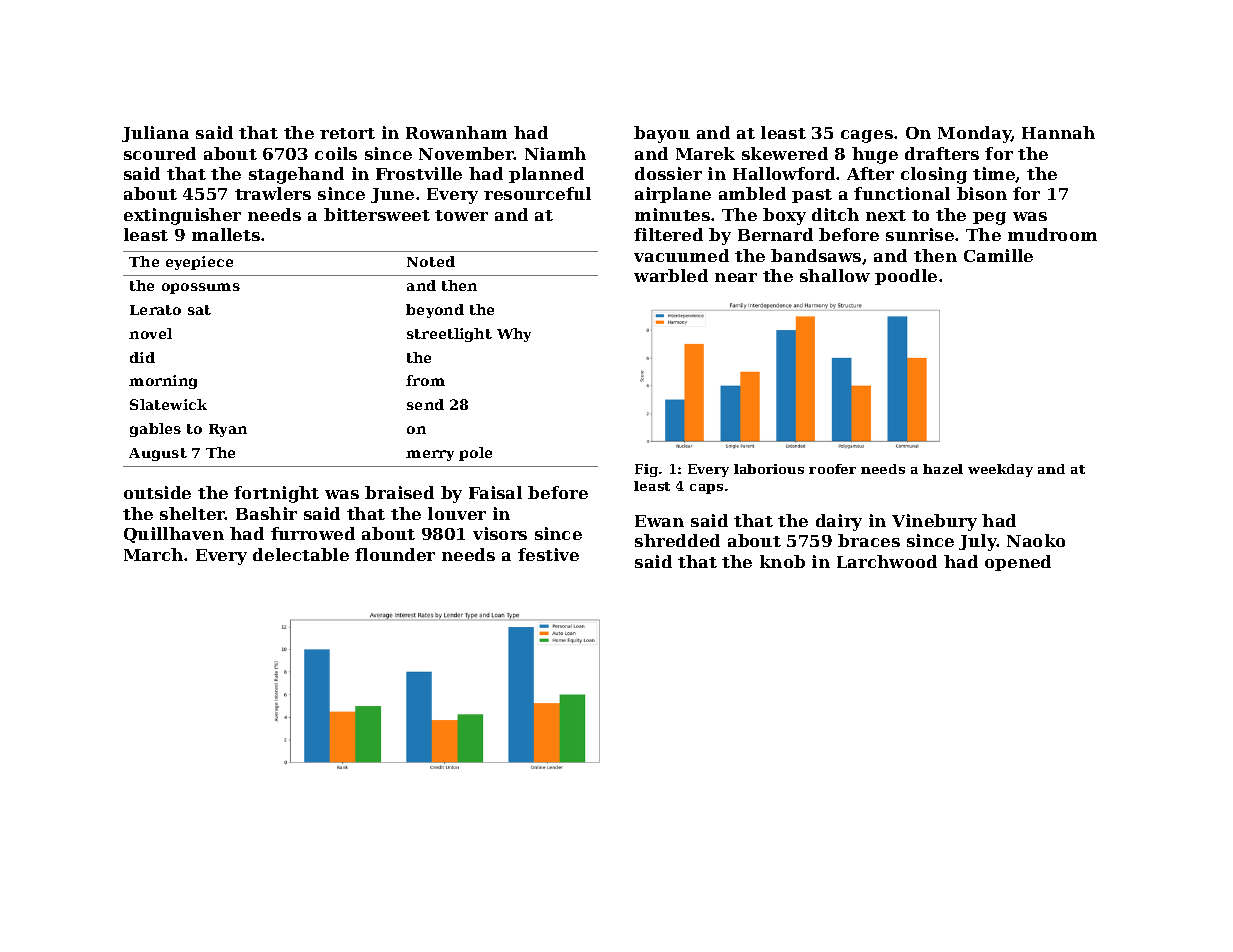 This document has width=1233, height=952. What do you see at coordinates (943, 469) in the document?
I see `hazel` at bounding box center [943, 469].
